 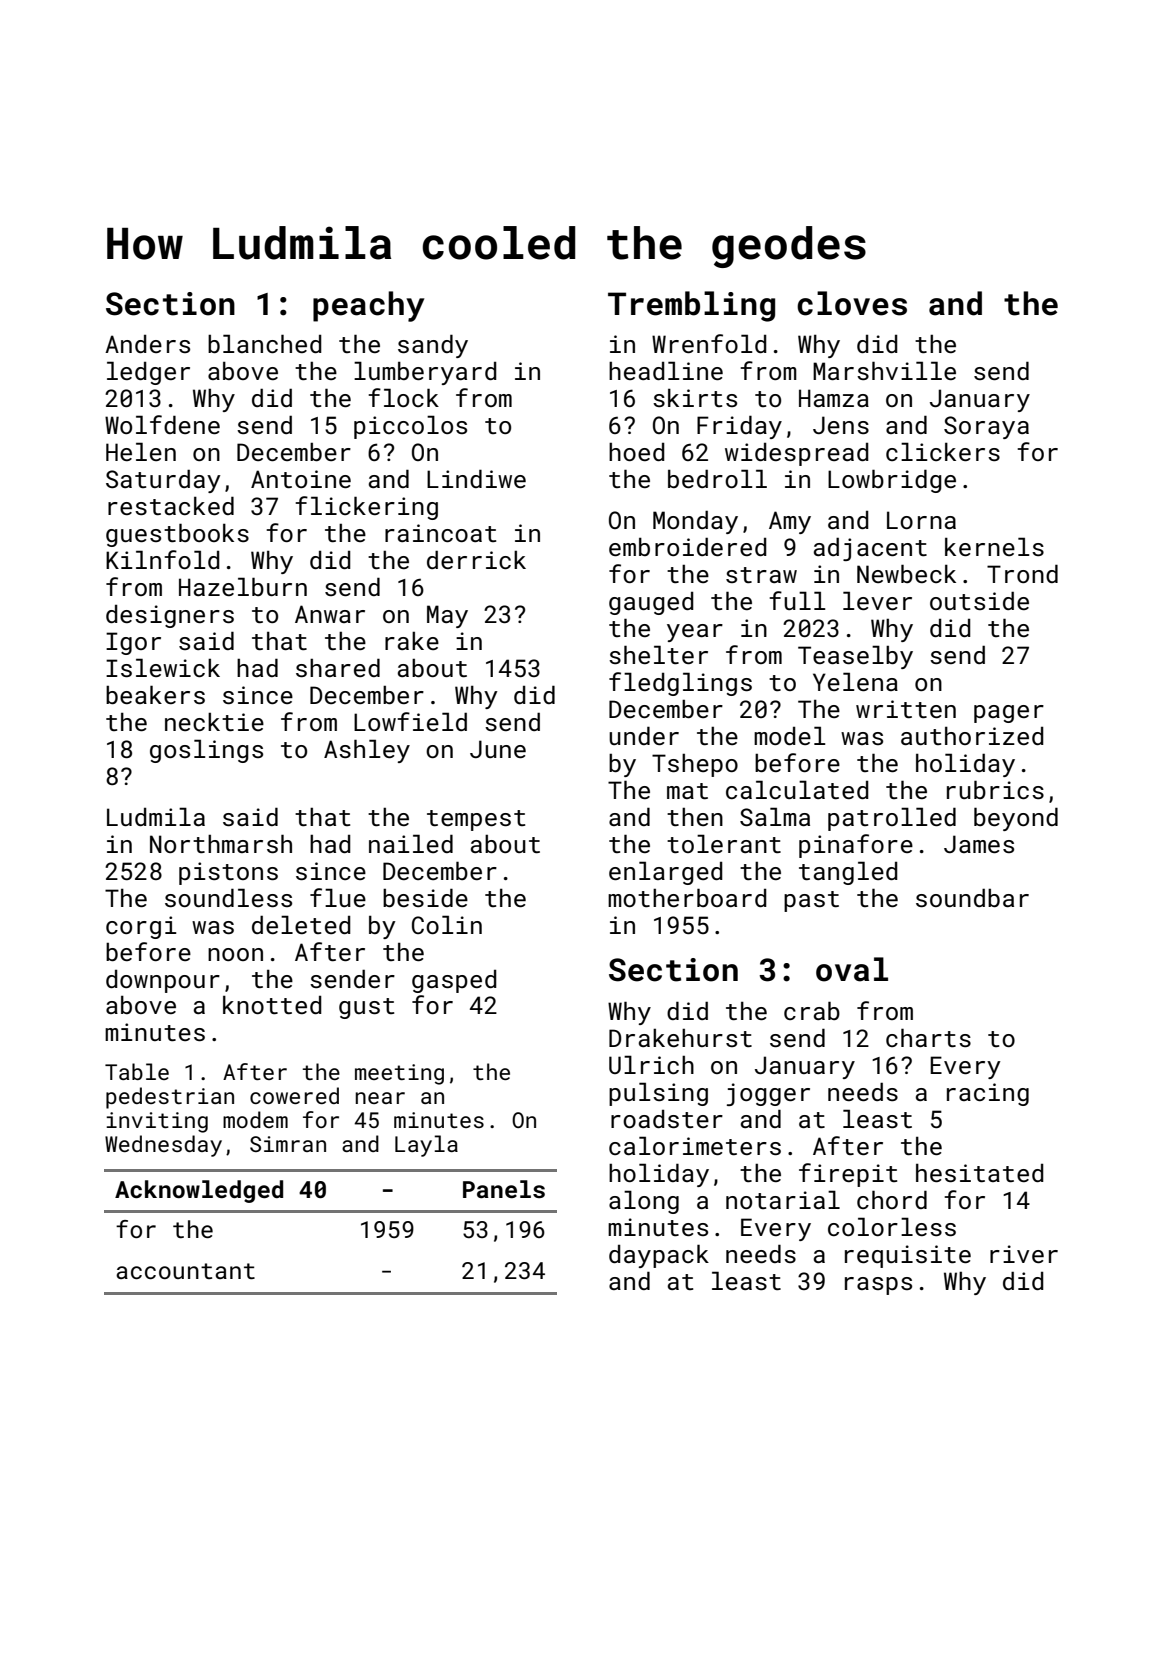 I want to click on Anders, so click(x=147, y=344).
